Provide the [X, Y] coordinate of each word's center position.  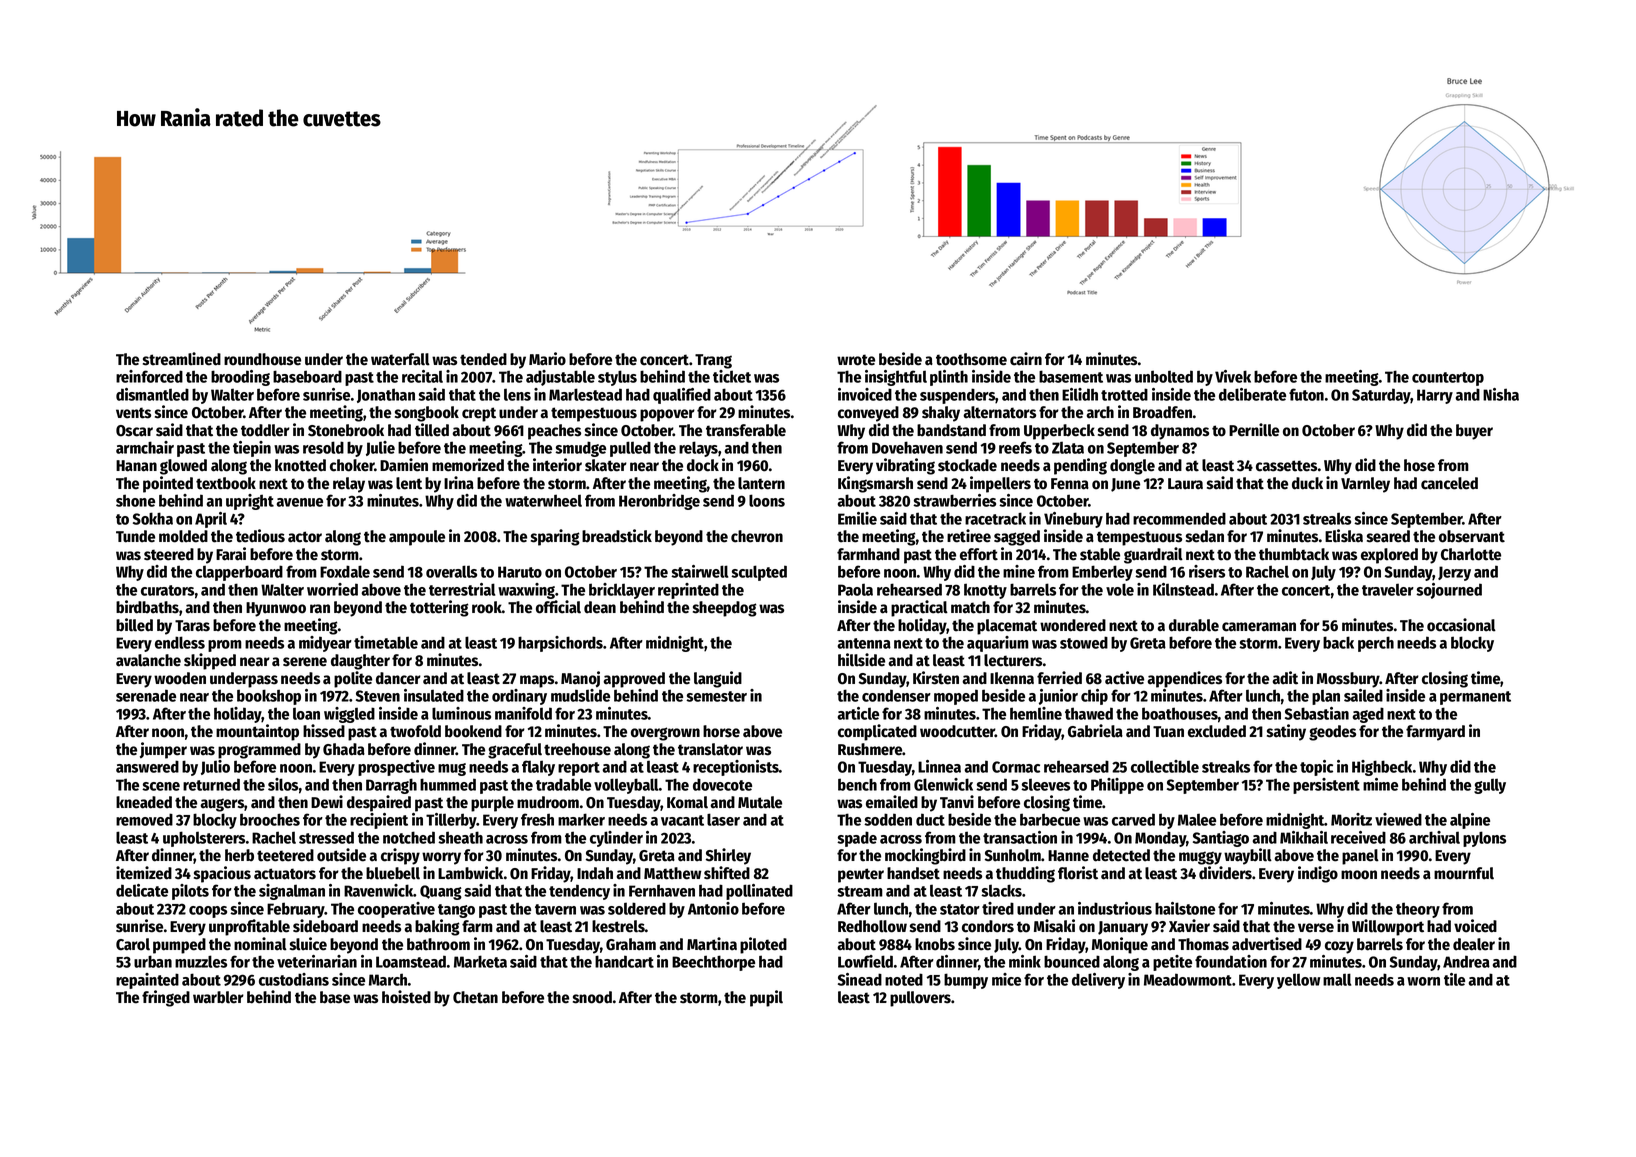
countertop [1448, 379]
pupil [766, 998]
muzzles [201, 961]
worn [1423, 981]
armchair [145, 447]
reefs [1015, 447]
